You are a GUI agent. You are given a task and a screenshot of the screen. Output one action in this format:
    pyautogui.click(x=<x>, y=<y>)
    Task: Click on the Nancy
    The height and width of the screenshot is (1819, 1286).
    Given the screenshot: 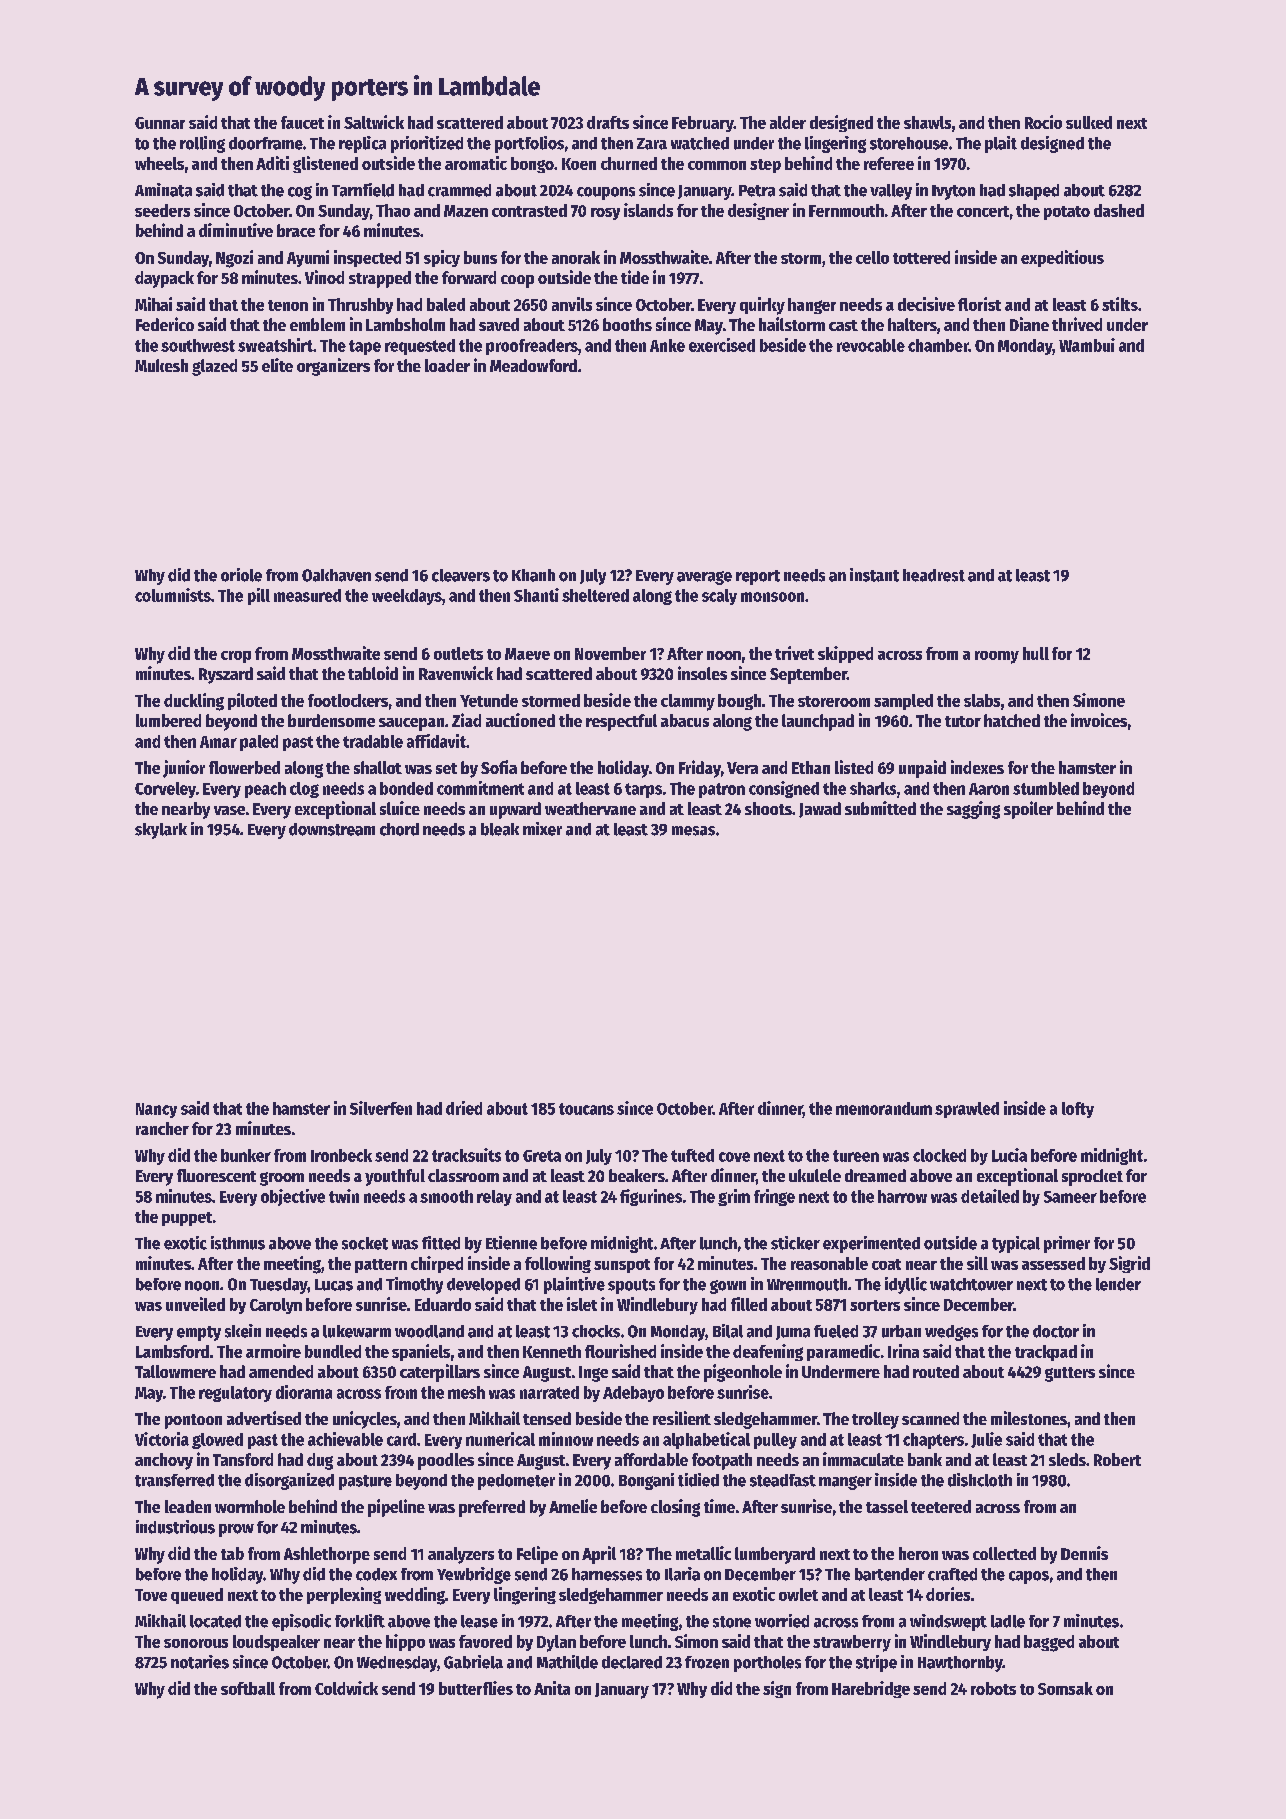 What is the action you would take?
    pyautogui.click(x=156, y=1110)
